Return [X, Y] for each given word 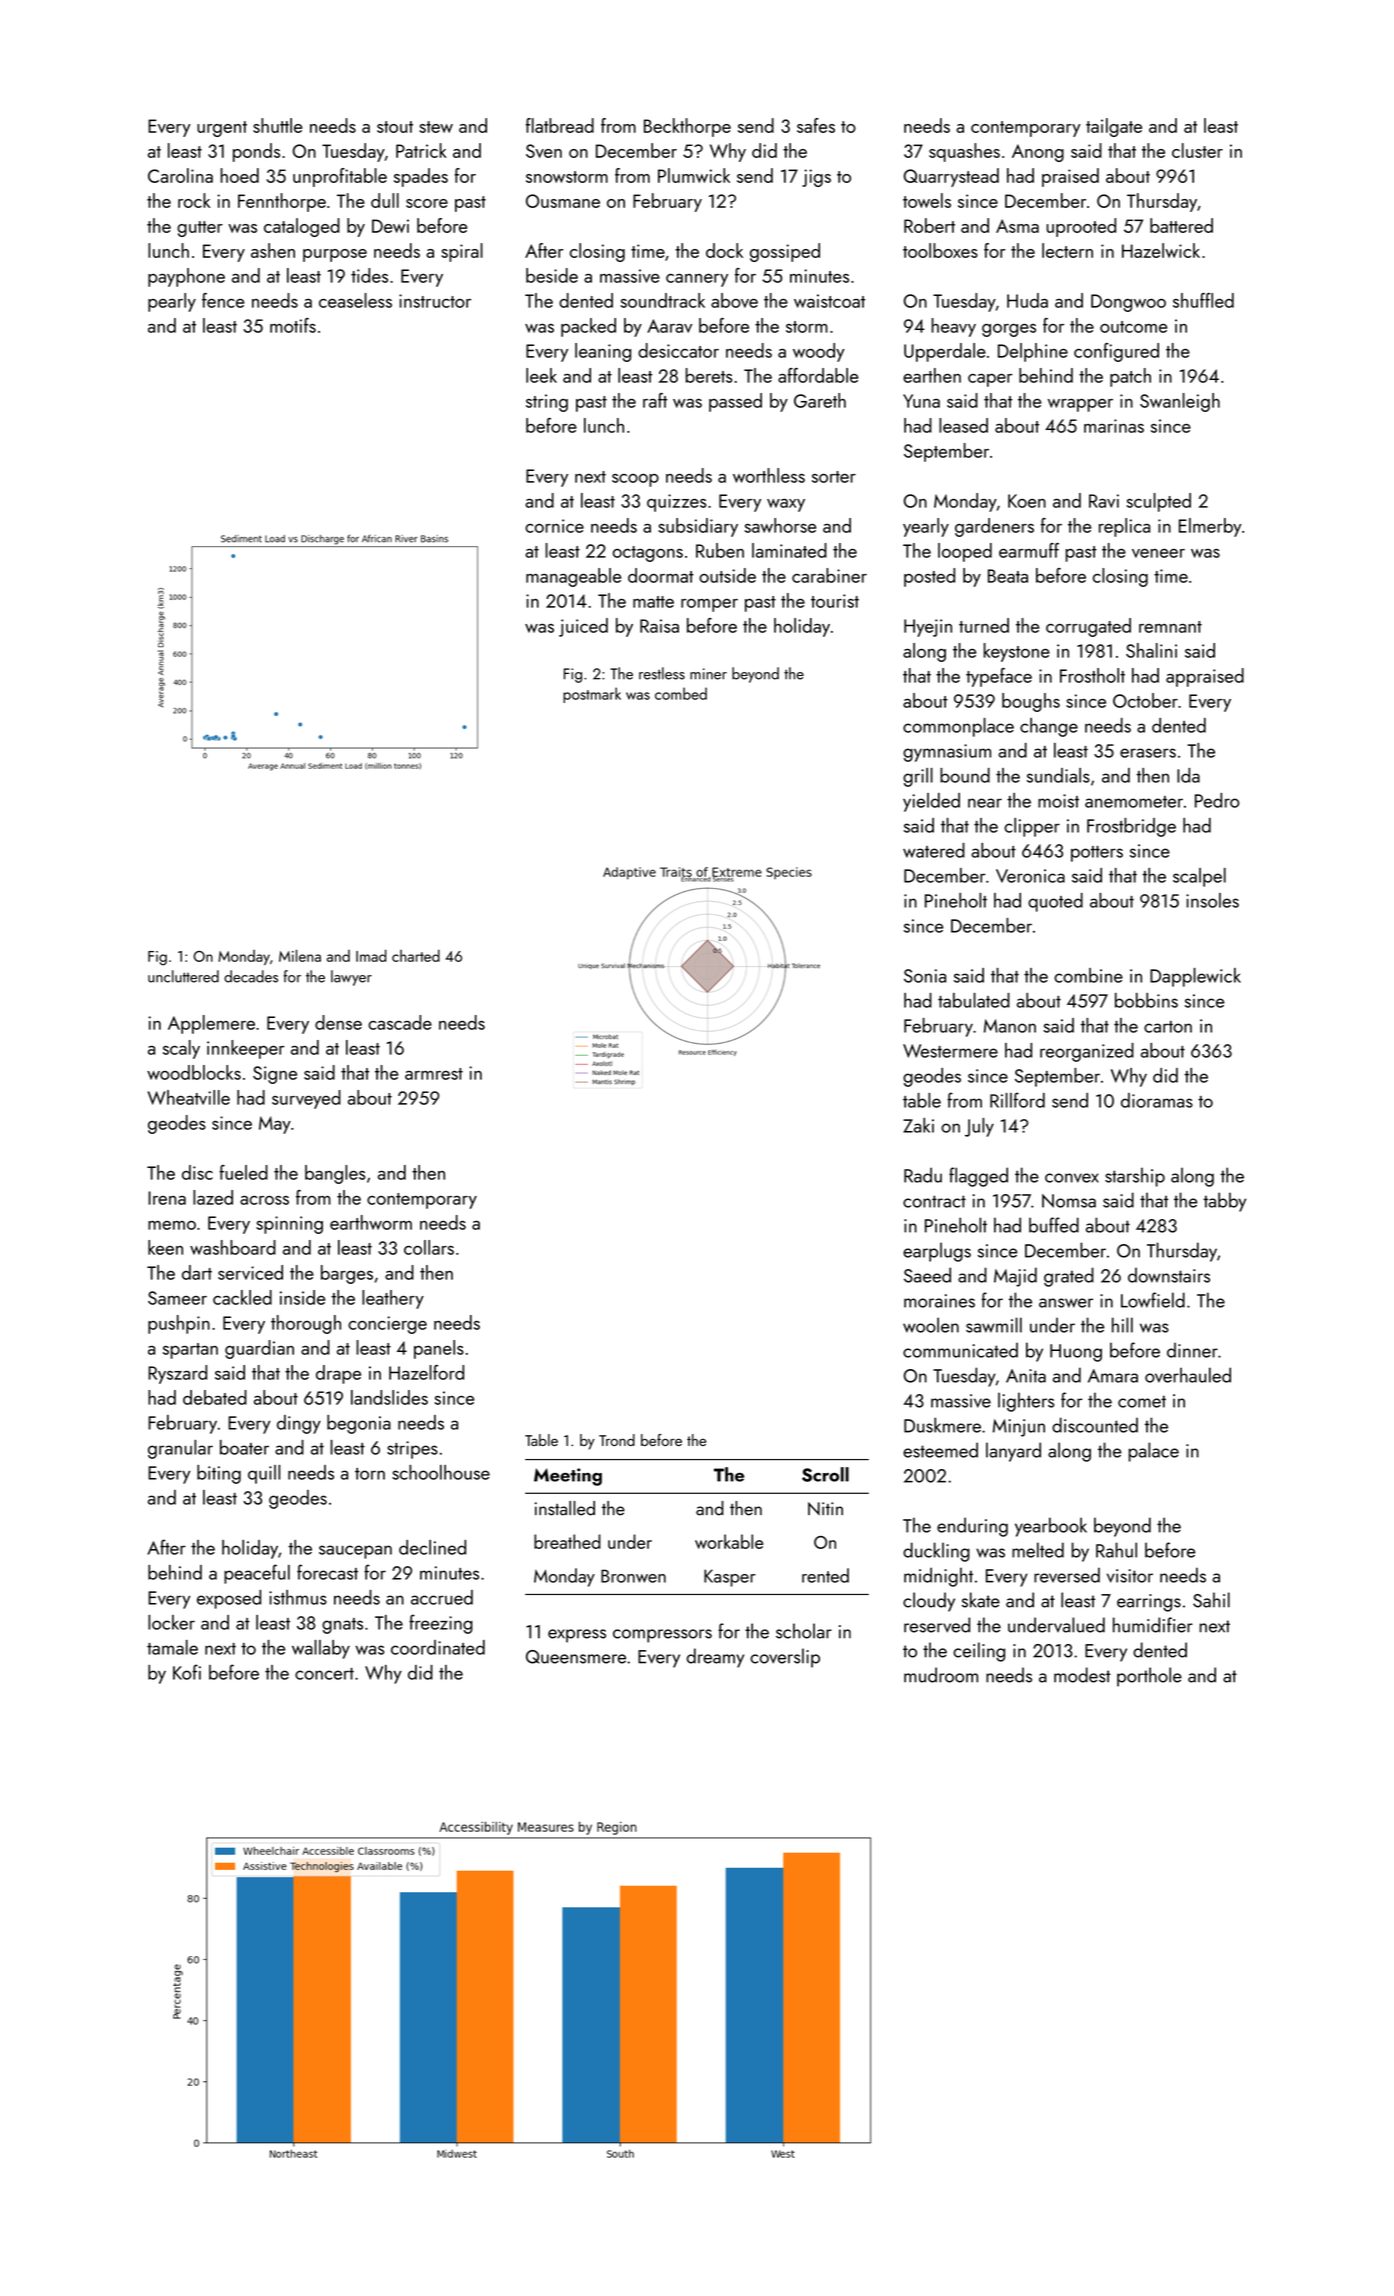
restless [662, 673]
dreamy [715, 1658]
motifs [293, 325]
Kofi [187, 1672]
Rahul [1116, 1550]
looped [965, 552]
